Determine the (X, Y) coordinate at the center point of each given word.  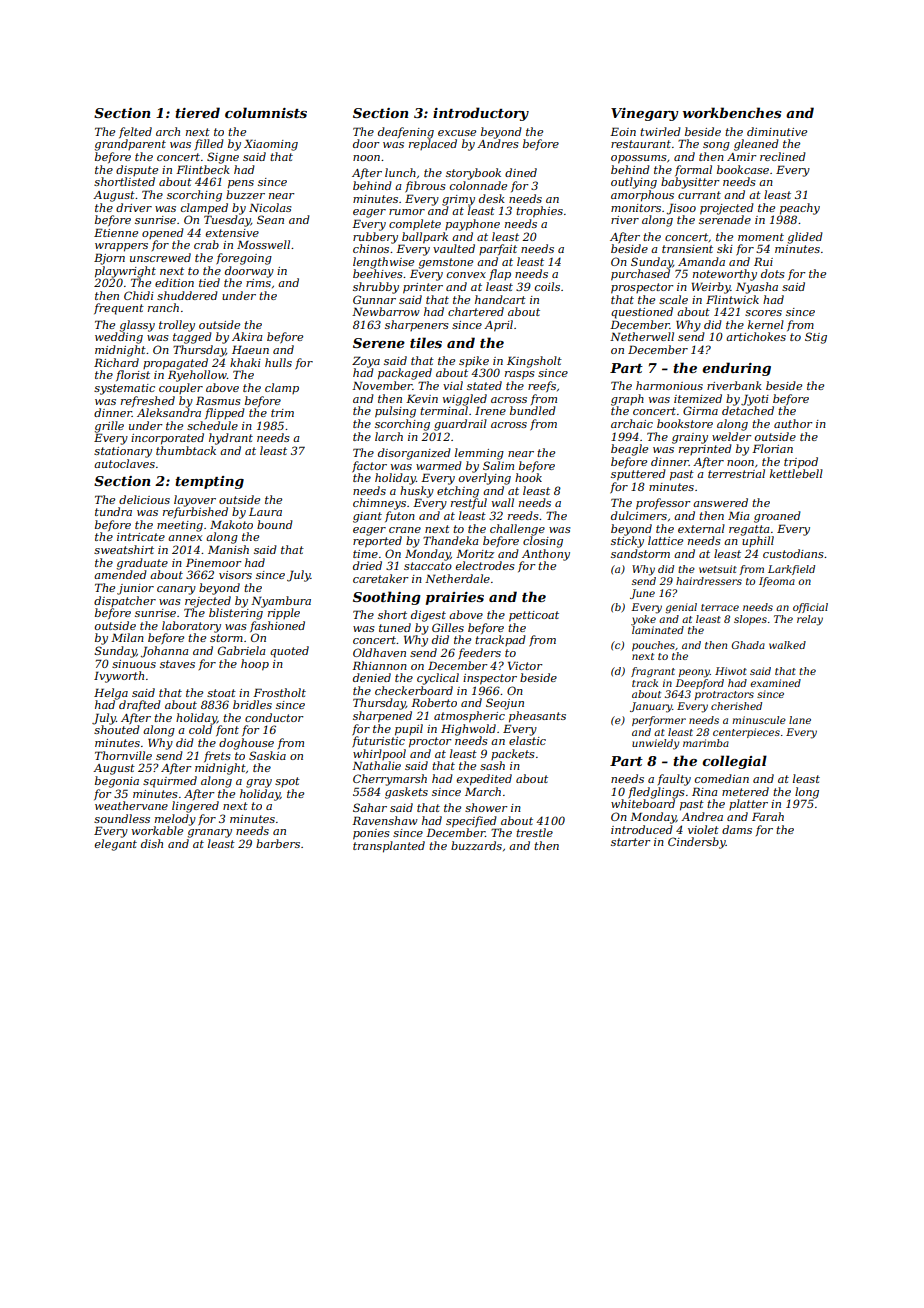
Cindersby (697, 843)
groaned (777, 517)
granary (210, 833)
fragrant (653, 672)
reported (377, 542)
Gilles (448, 627)
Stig (816, 338)
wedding (119, 338)
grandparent (130, 145)
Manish (228, 549)
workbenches (732, 112)
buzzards (476, 845)
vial (453, 385)
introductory (481, 114)
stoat (221, 693)
